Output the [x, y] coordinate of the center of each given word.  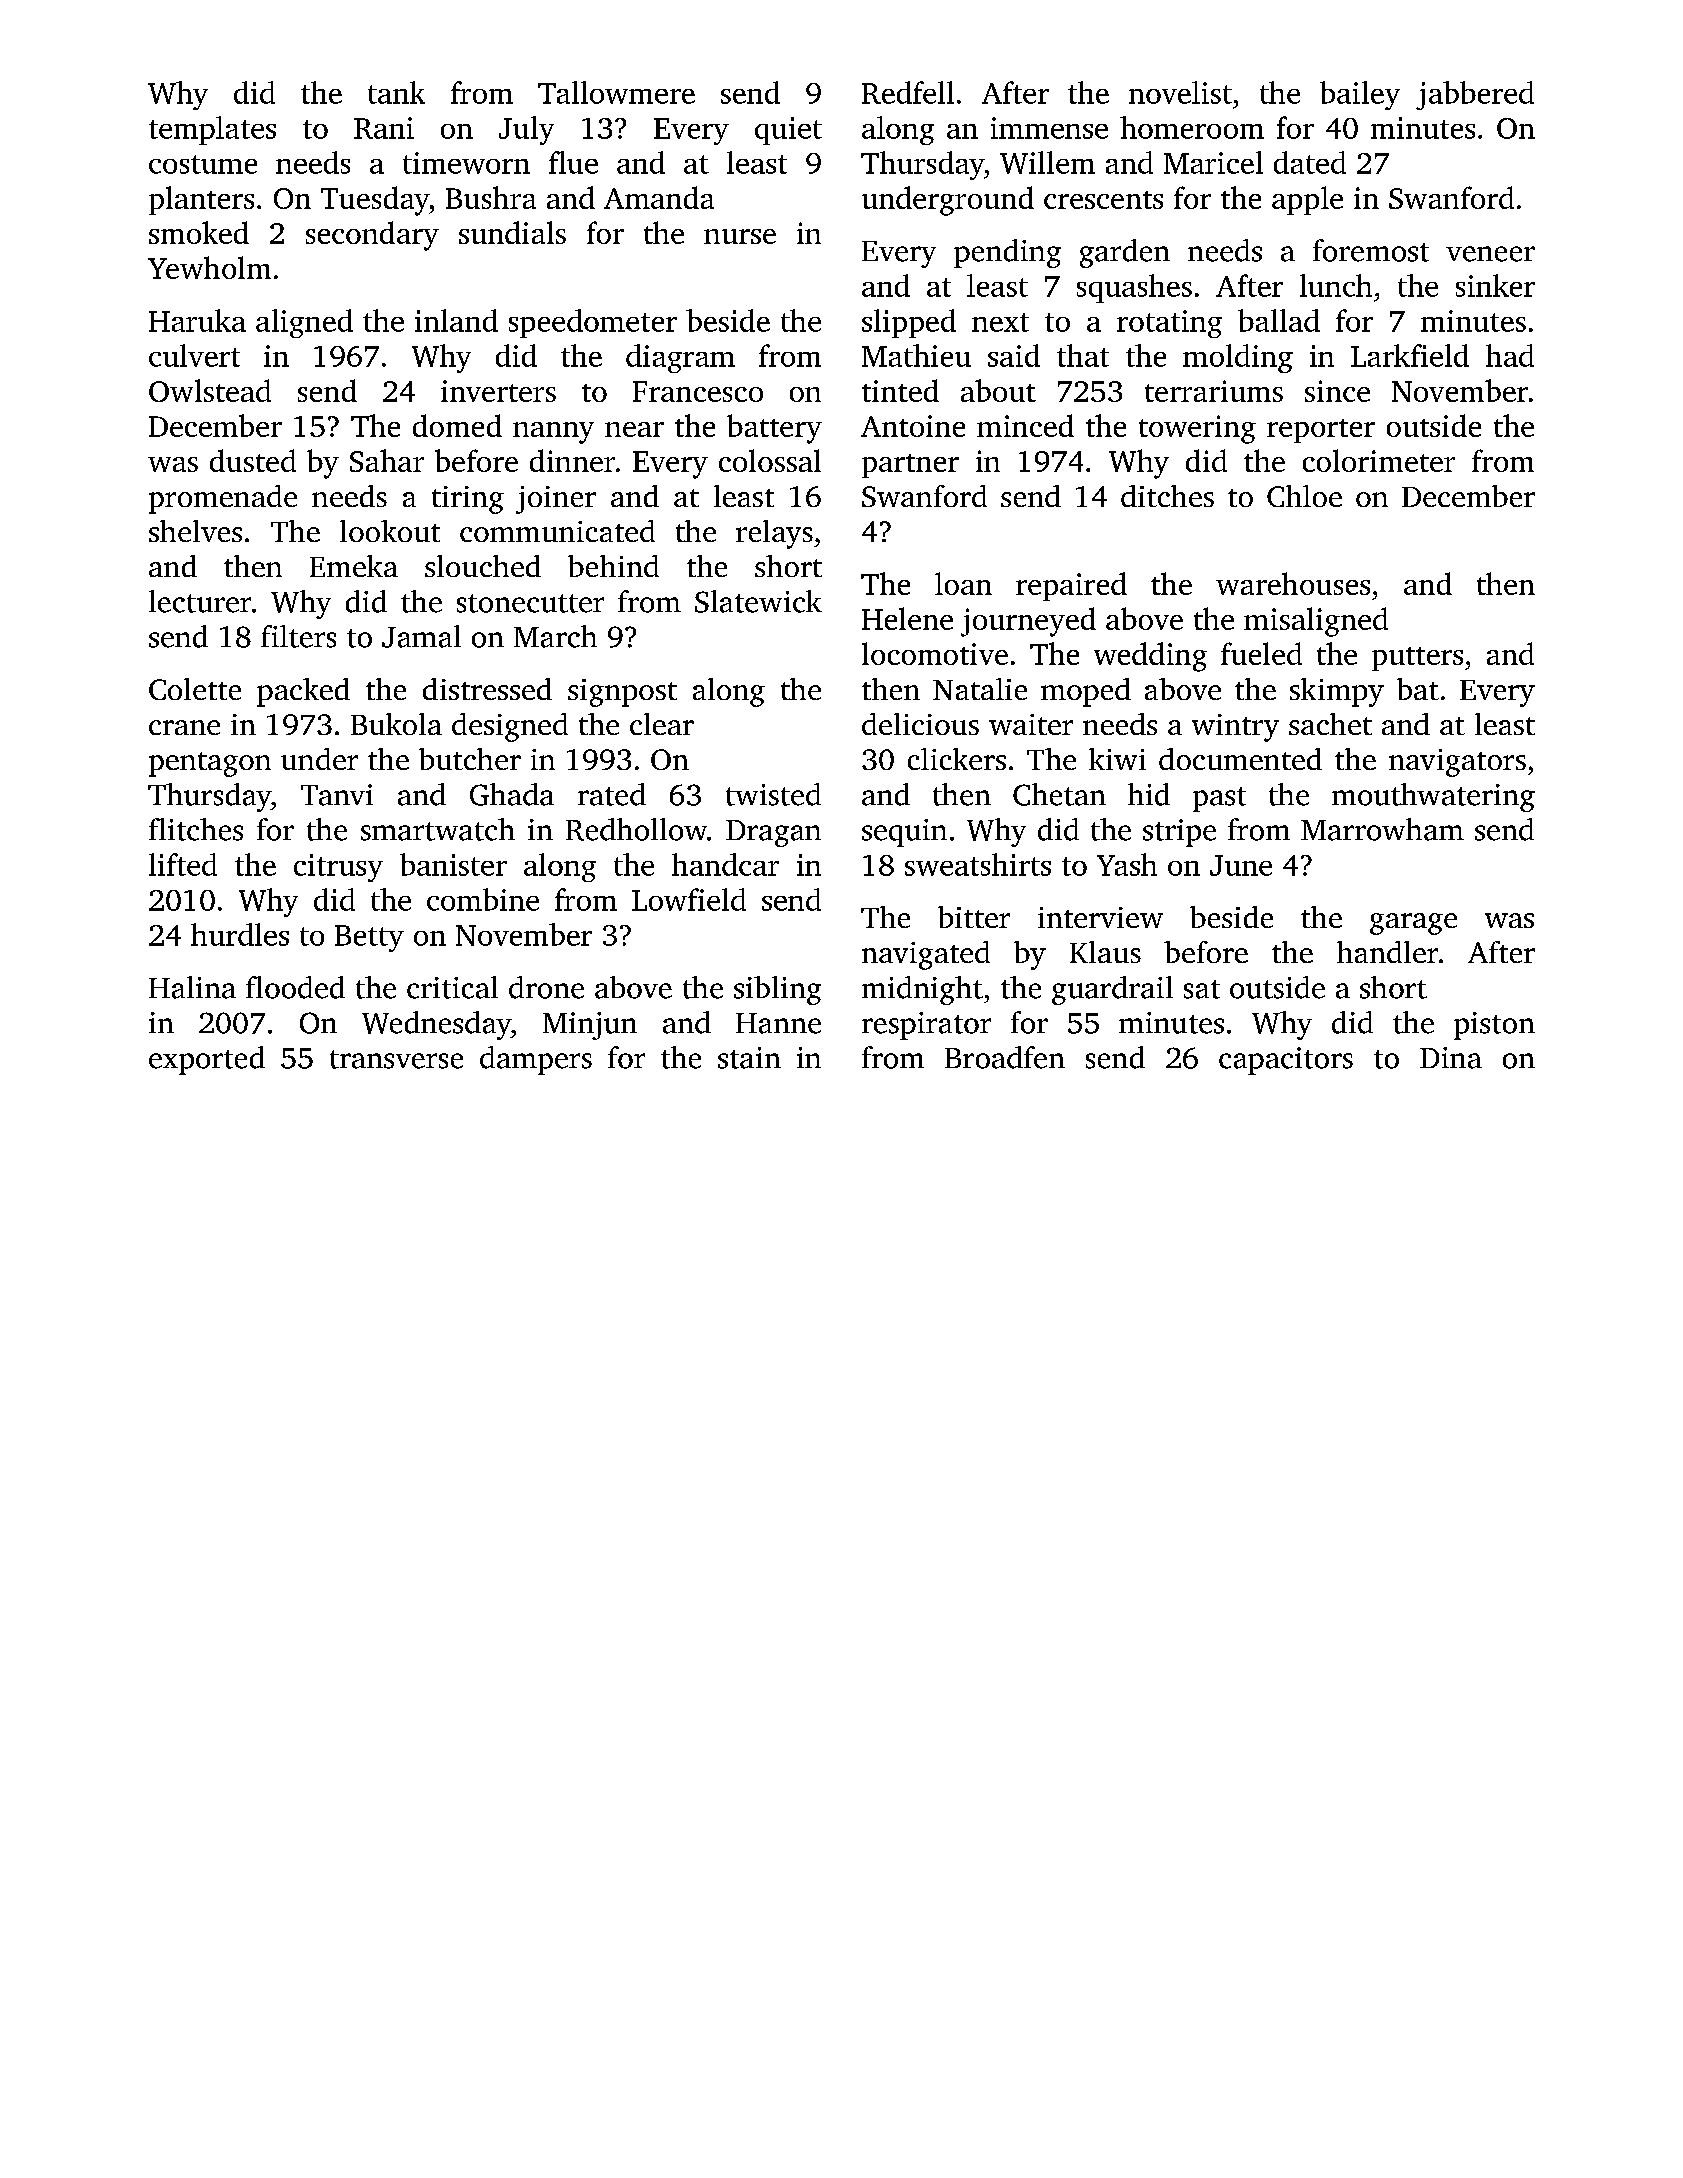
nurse [740, 236]
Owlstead [210, 390]
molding [1238, 358]
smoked [199, 232]
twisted [773, 794]
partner [910, 466]
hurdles [240, 934]
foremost [1371, 250]
